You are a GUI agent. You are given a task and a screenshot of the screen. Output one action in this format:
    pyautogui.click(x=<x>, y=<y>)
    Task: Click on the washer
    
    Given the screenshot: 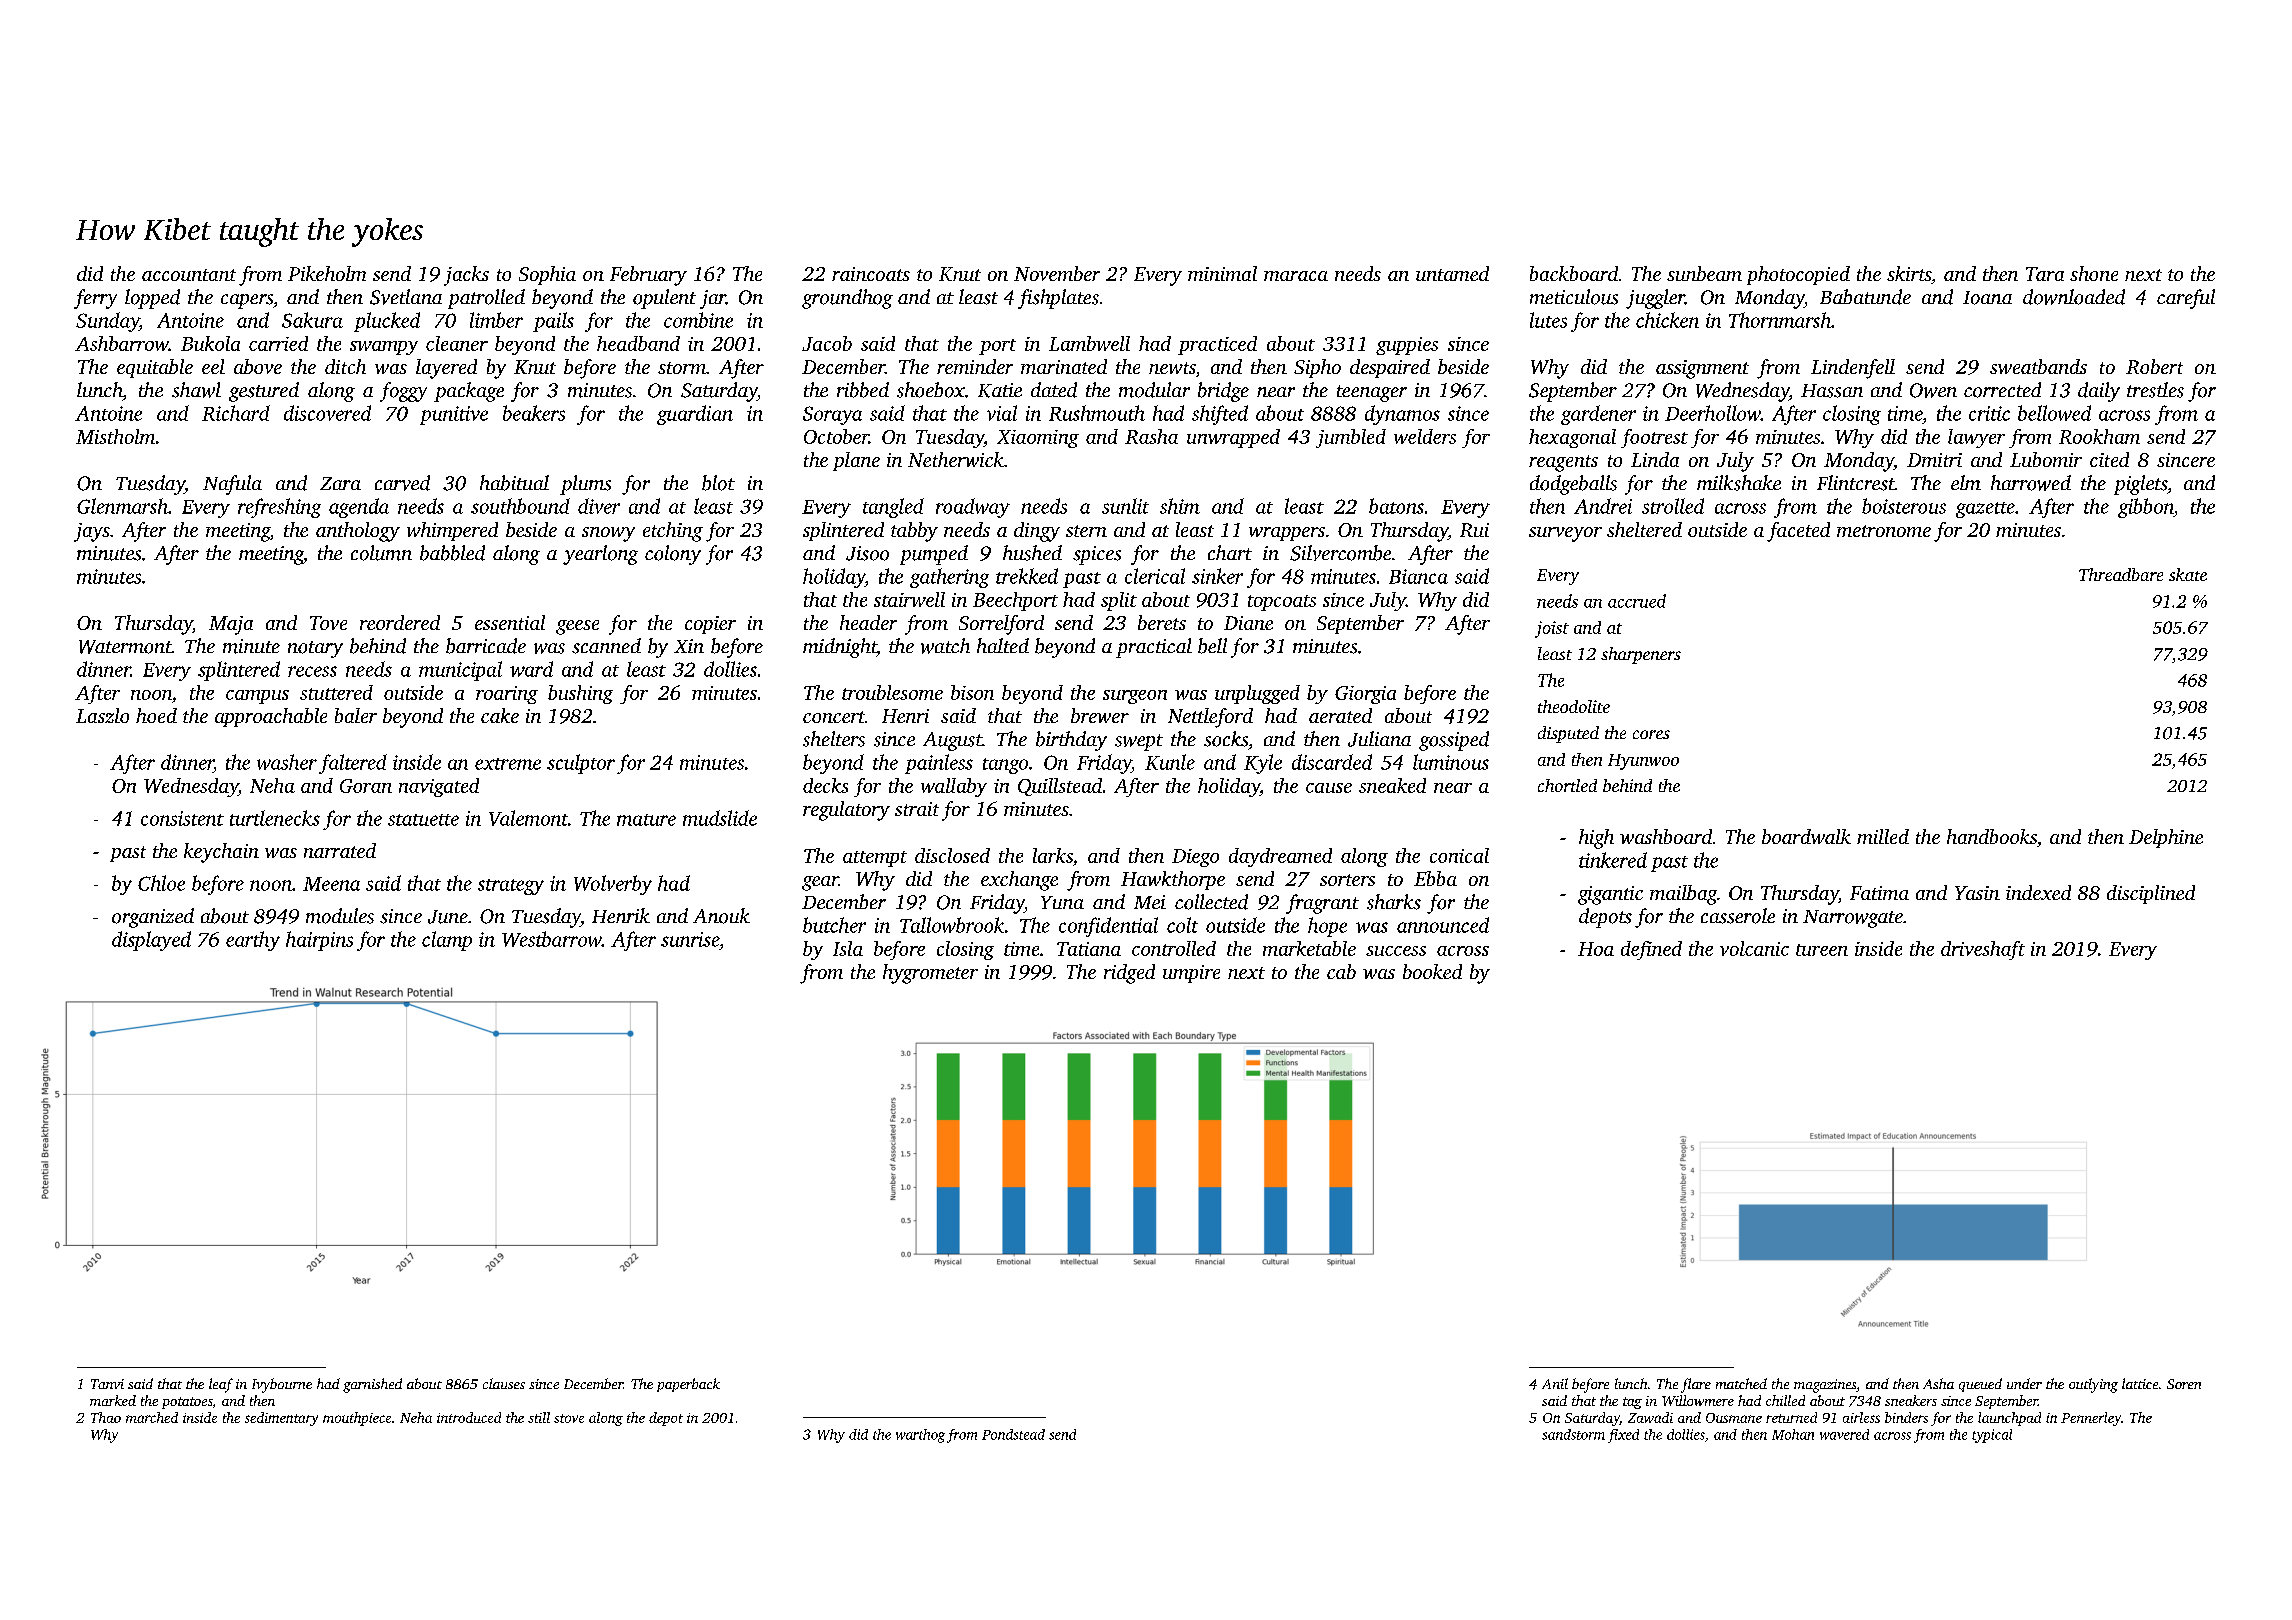 What is the action you would take?
    pyautogui.click(x=287, y=762)
